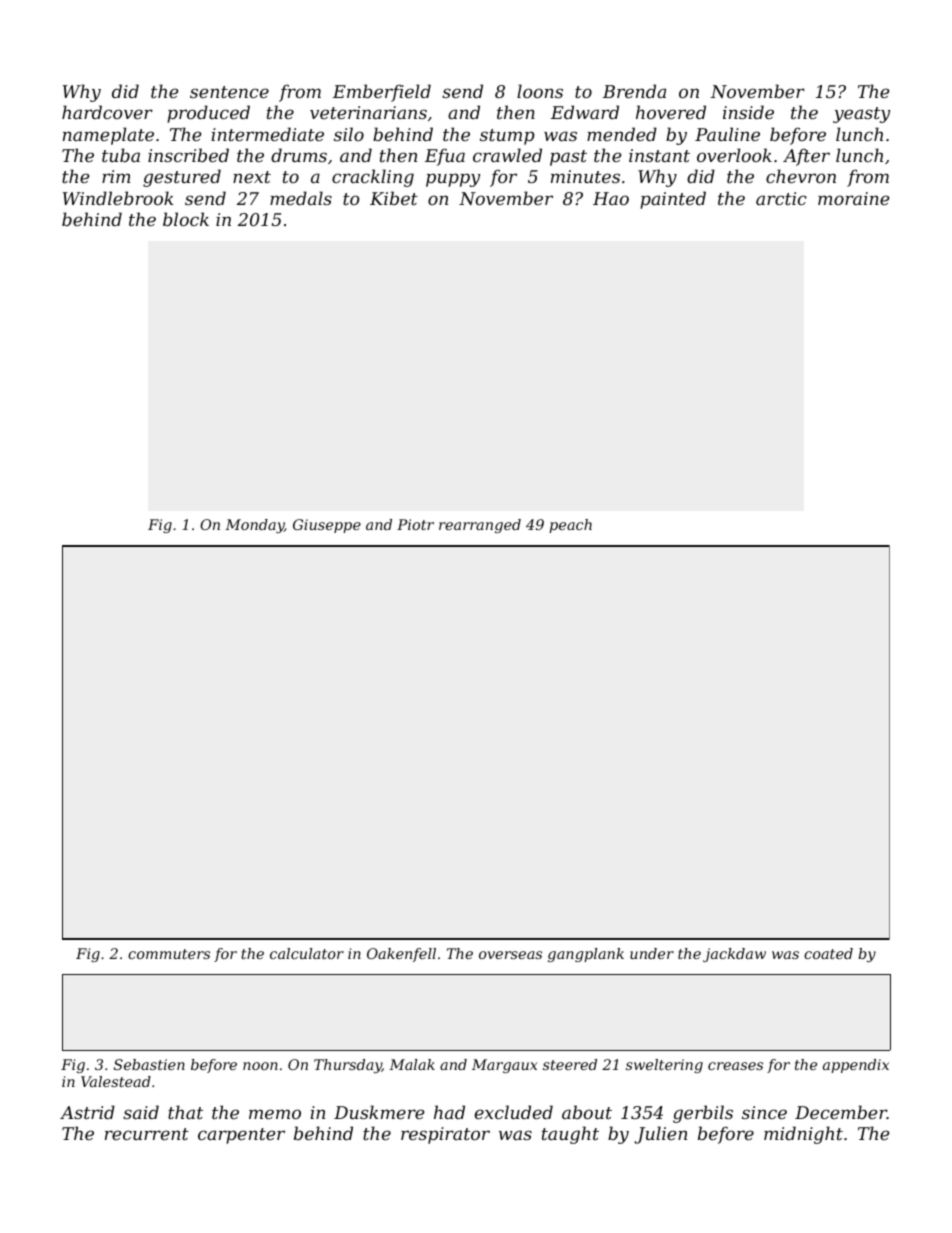  I want to click on December, so click(841, 1112).
